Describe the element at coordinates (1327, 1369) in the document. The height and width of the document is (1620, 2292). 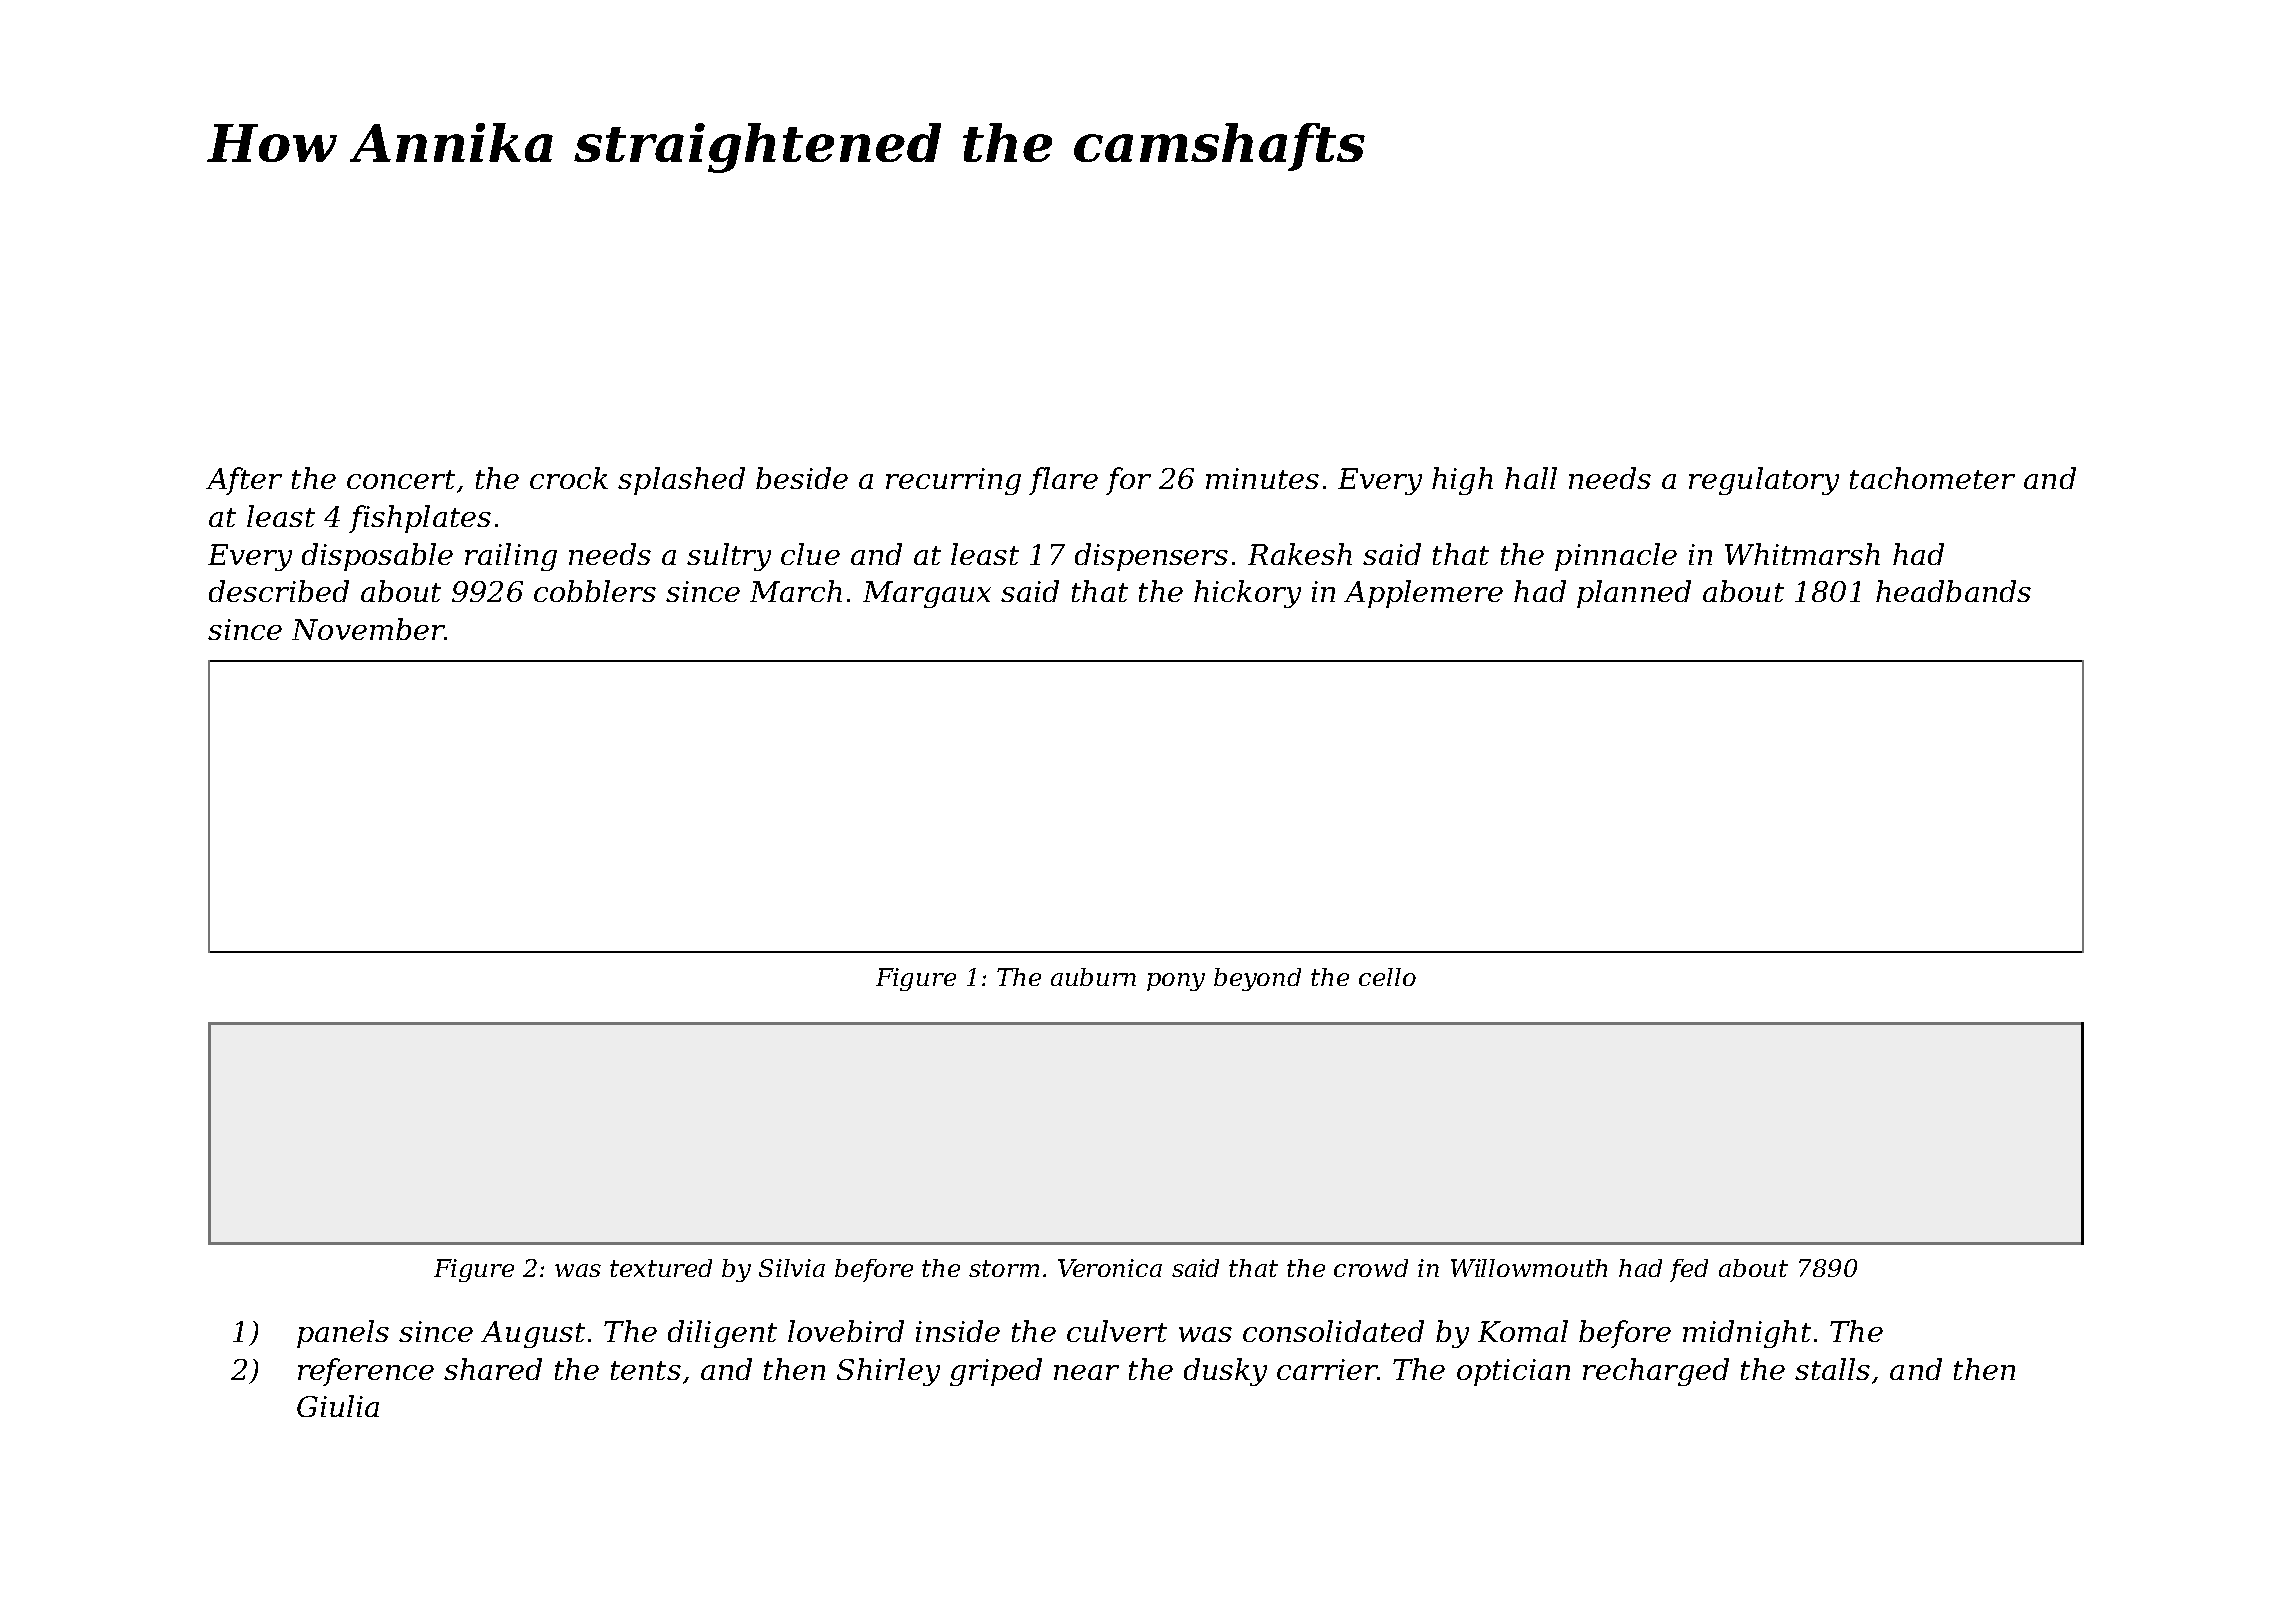
I see `carrier` at that location.
